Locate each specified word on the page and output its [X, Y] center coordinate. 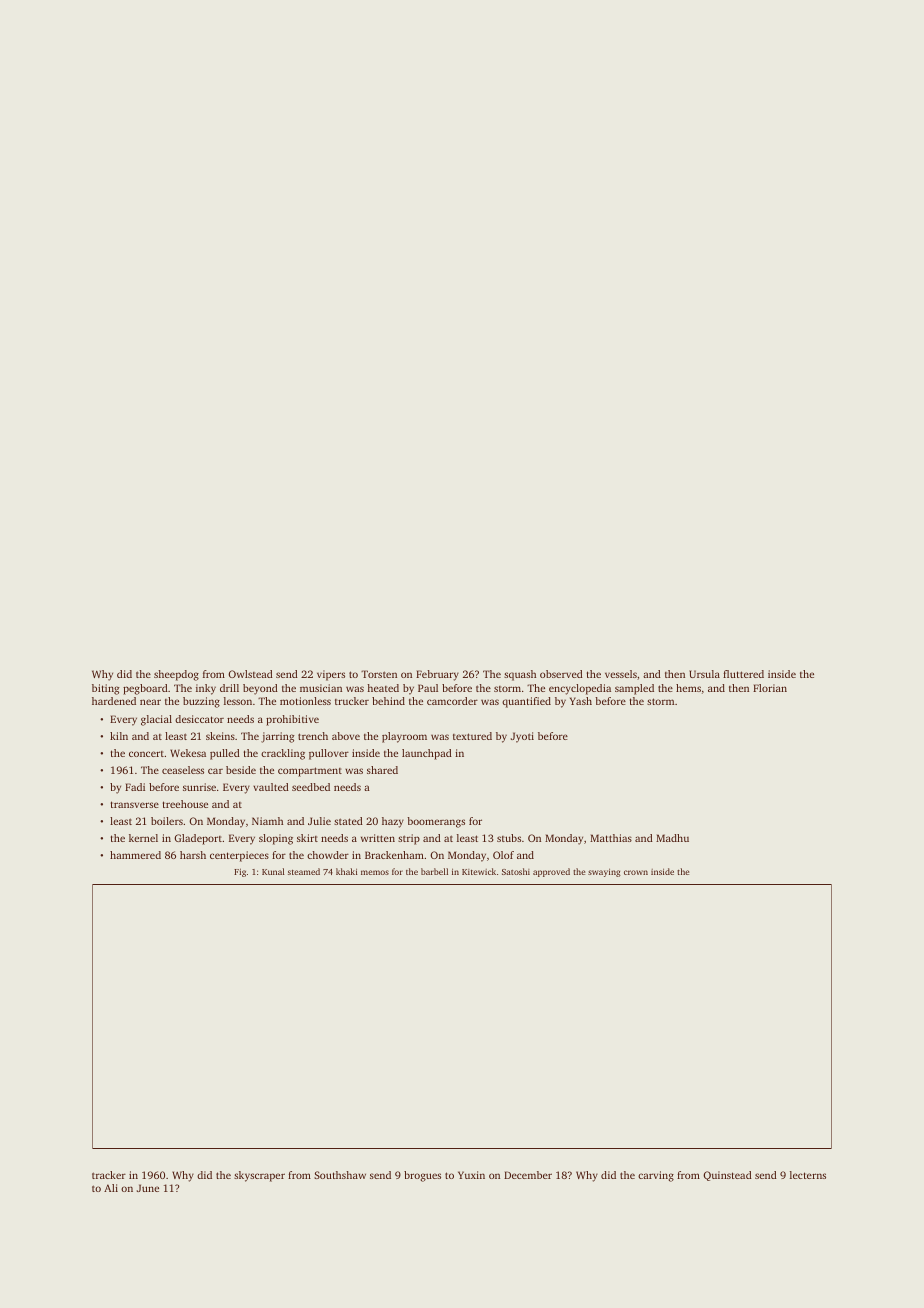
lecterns [808, 1175]
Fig [240, 872]
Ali [111, 1188]
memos [375, 872]
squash [520, 675]
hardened [114, 701]
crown [636, 872]
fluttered [743, 674]
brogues [422, 1176]
